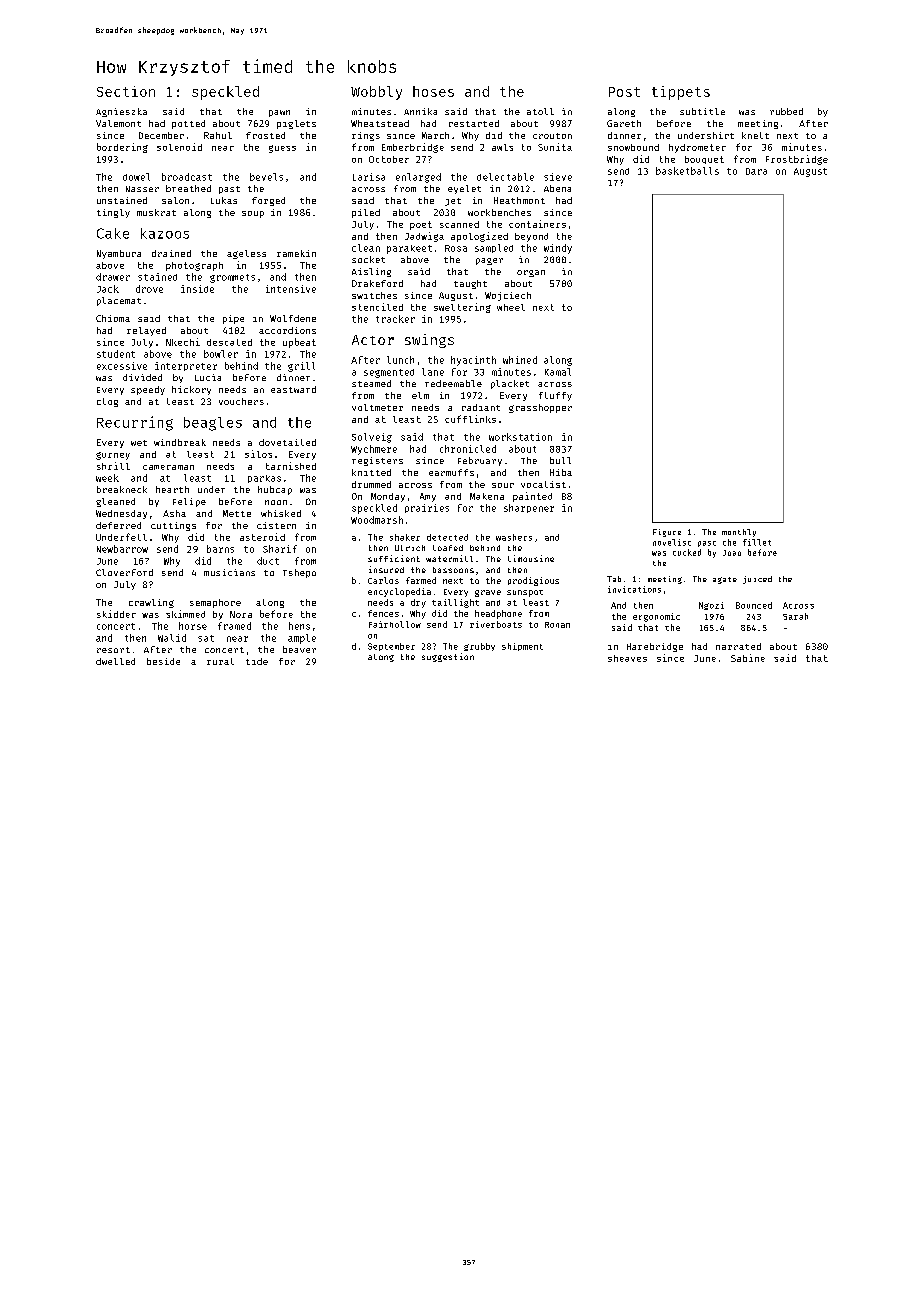  Describe the element at coordinates (748, 658) in the screenshot. I see `Sabine` at that location.
